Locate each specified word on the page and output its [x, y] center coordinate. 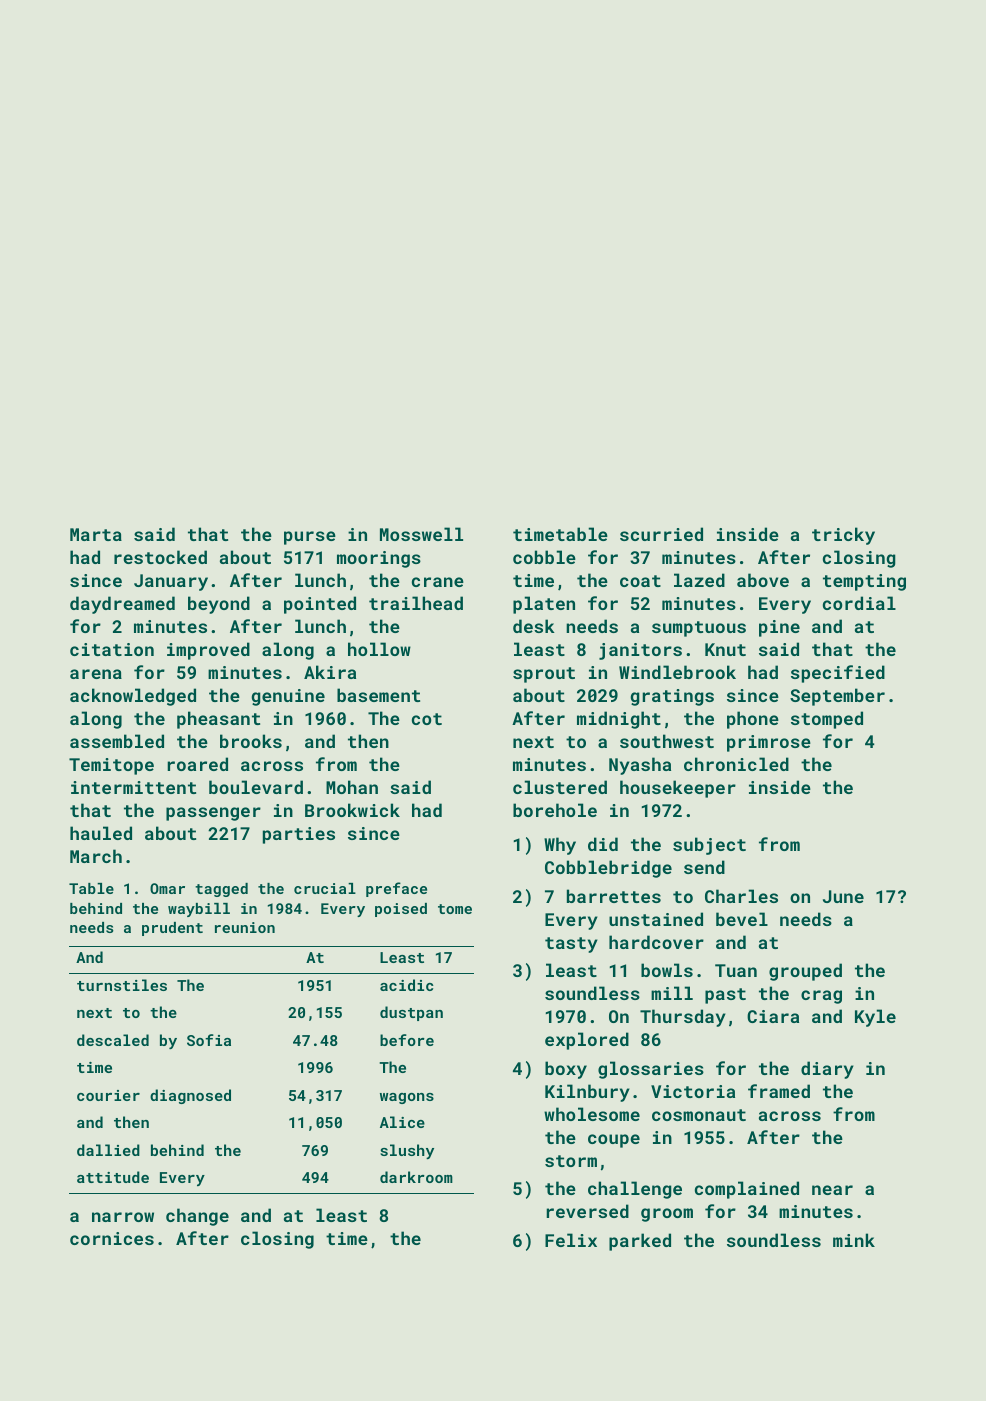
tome [455, 909]
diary [827, 1070]
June [843, 896]
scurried [661, 534]
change [197, 1217]
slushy [407, 1151]
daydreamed [122, 605]
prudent [172, 929]
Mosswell [421, 534]
